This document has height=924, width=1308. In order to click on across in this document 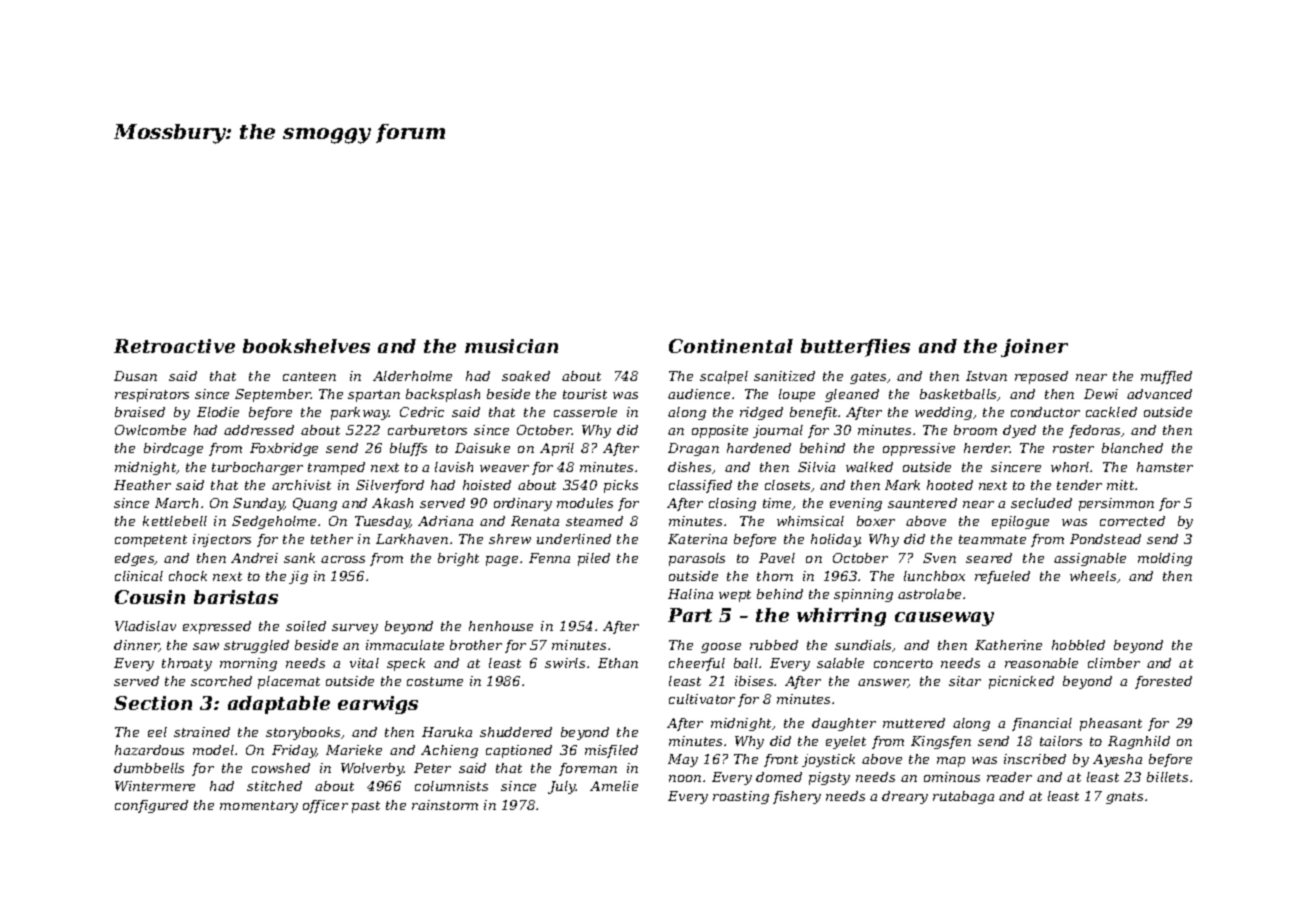, I will do `click(343, 559)`.
